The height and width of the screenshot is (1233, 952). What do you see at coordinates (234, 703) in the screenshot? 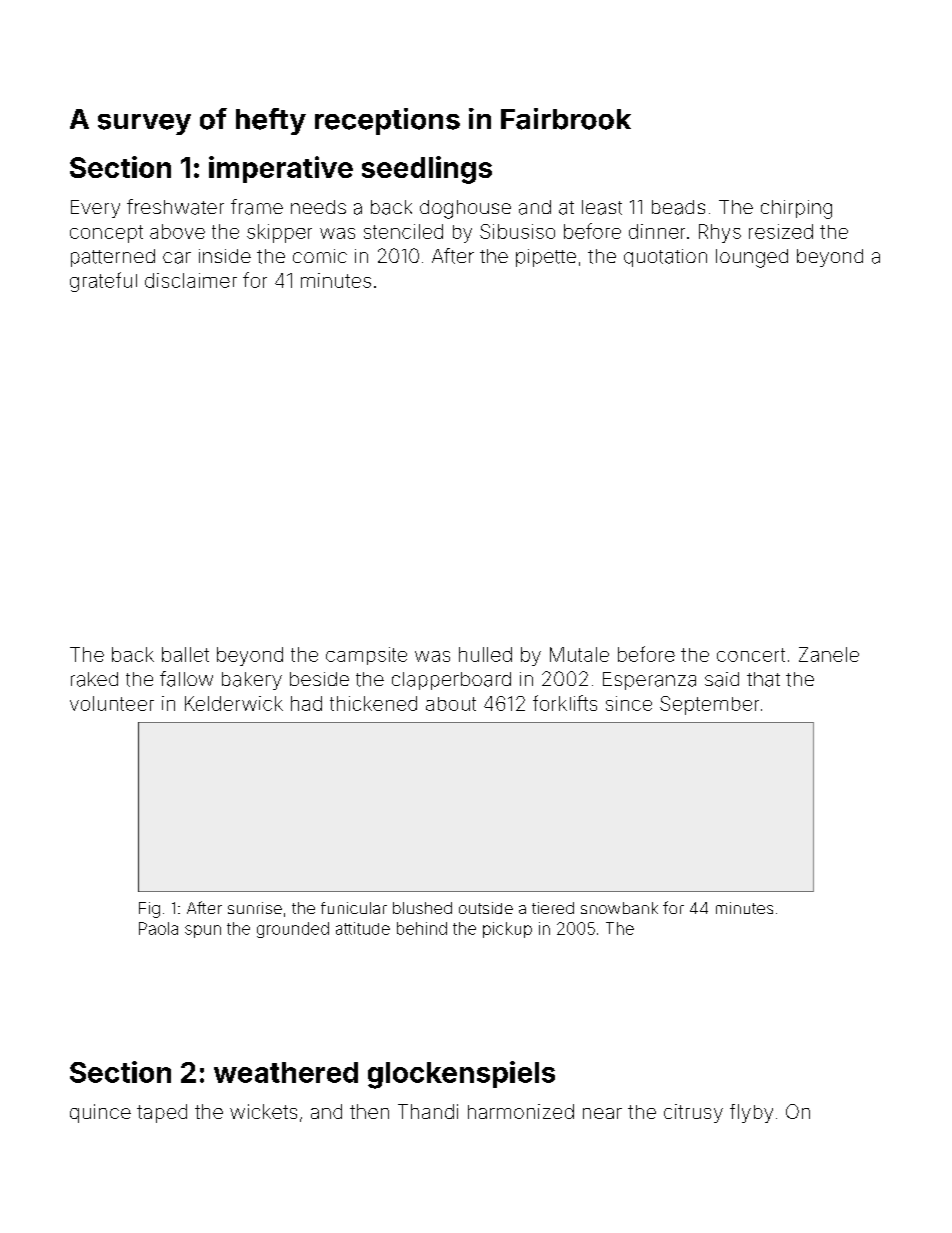
I see `Kelderwick` at bounding box center [234, 703].
